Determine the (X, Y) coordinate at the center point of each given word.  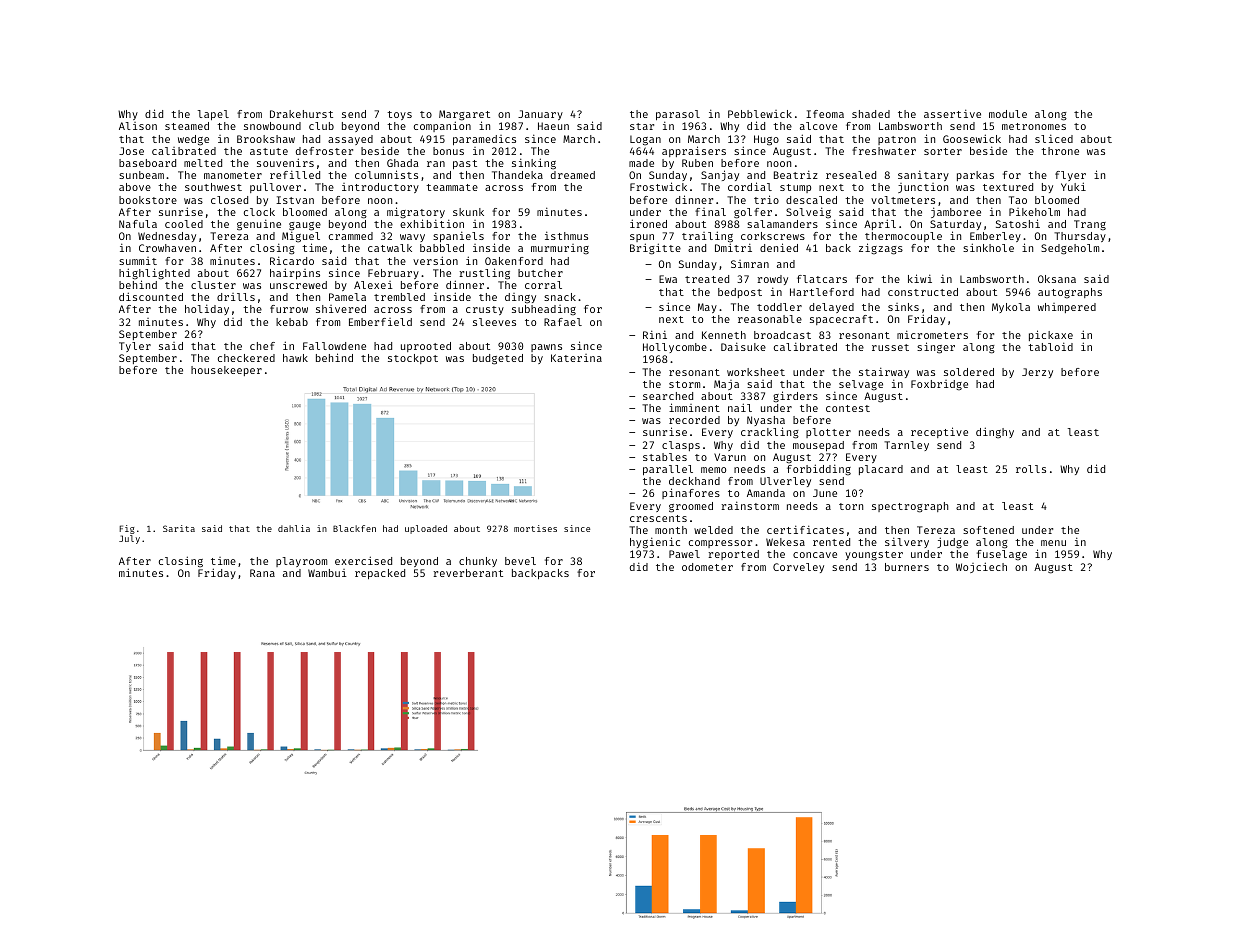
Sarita (179, 528)
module (1008, 114)
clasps (681, 446)
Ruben (697, 163)
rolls (1031, 469)
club (321, 126)
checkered (246, 358)
